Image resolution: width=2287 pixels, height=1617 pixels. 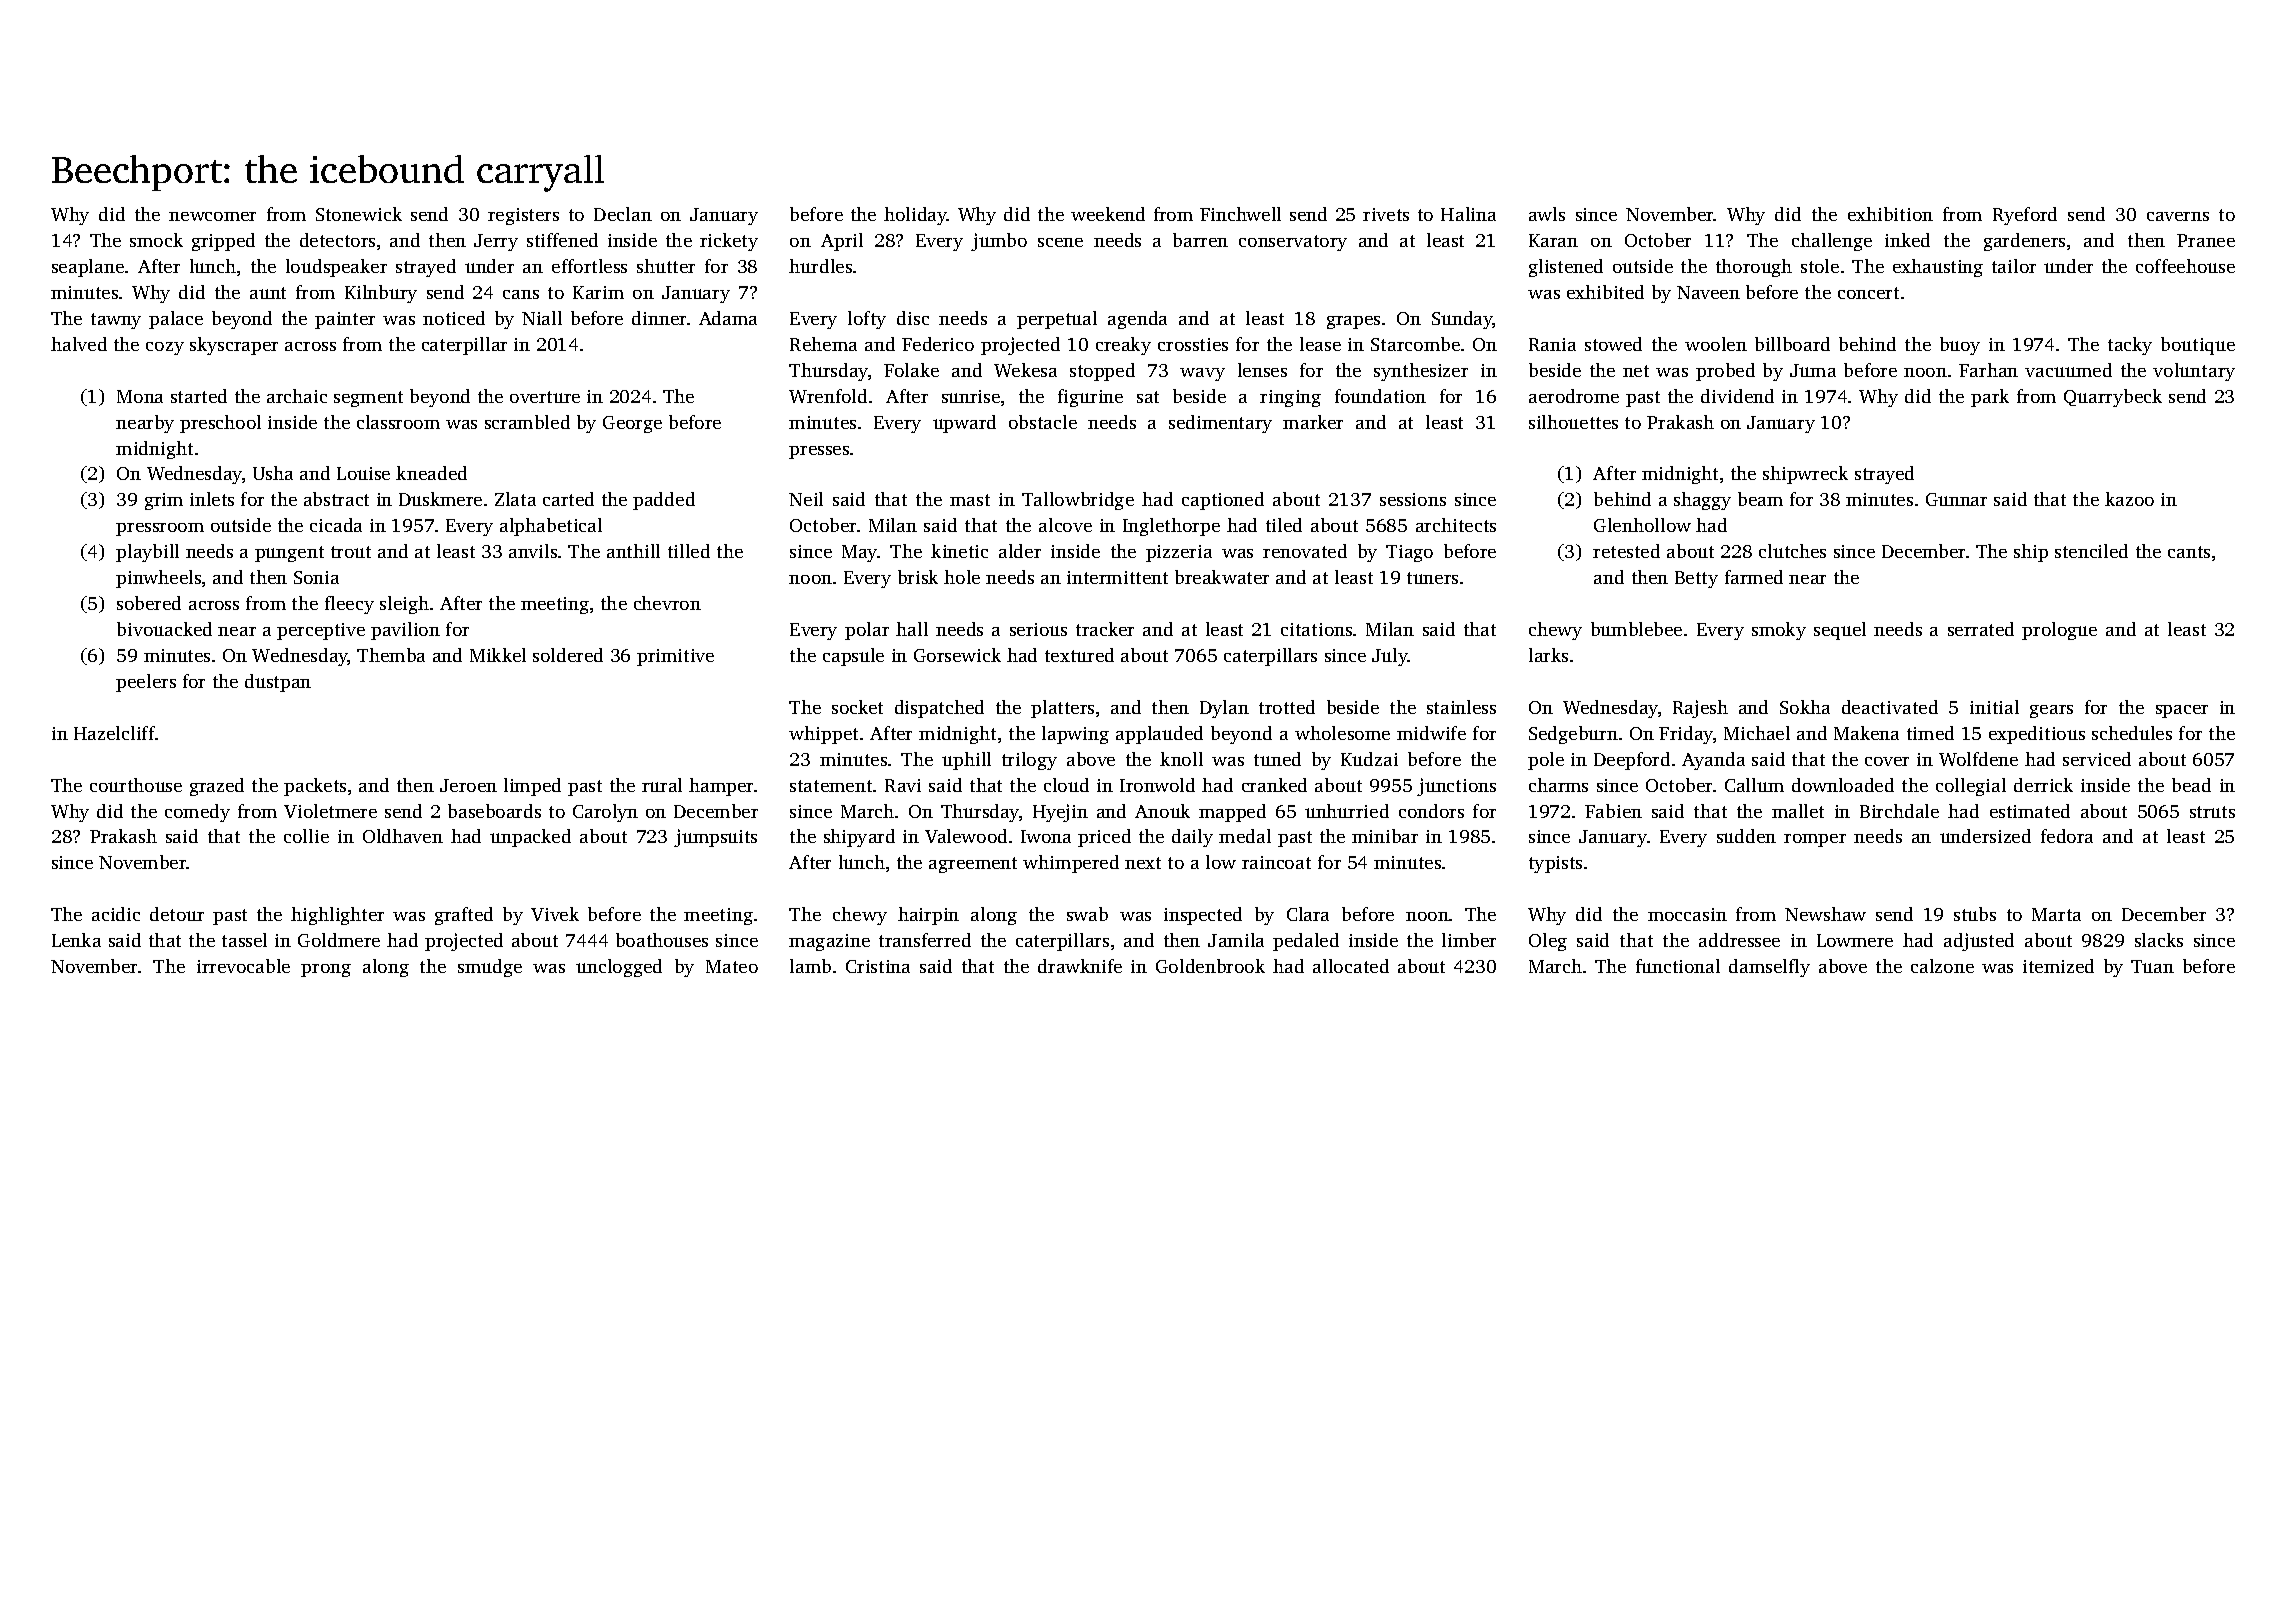 What do you see at coordinates (545, 397) in the page?
I see `overture` at bounding box center [545, 397].
